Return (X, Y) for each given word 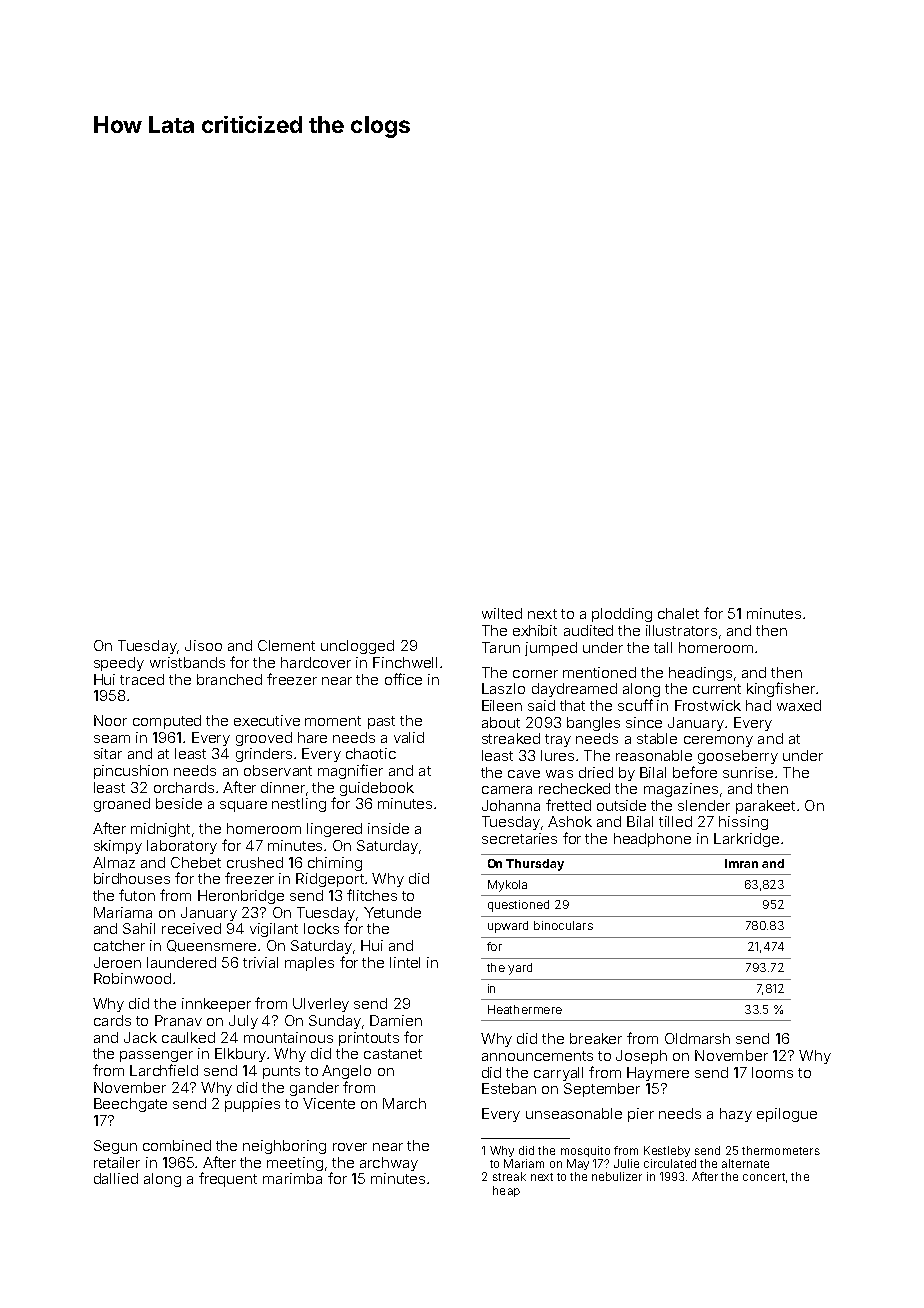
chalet (678, 613)
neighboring (284, 1147)
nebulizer (617, 1176)
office (403, 679)
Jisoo (203, 645)
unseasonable (574, 1113)
